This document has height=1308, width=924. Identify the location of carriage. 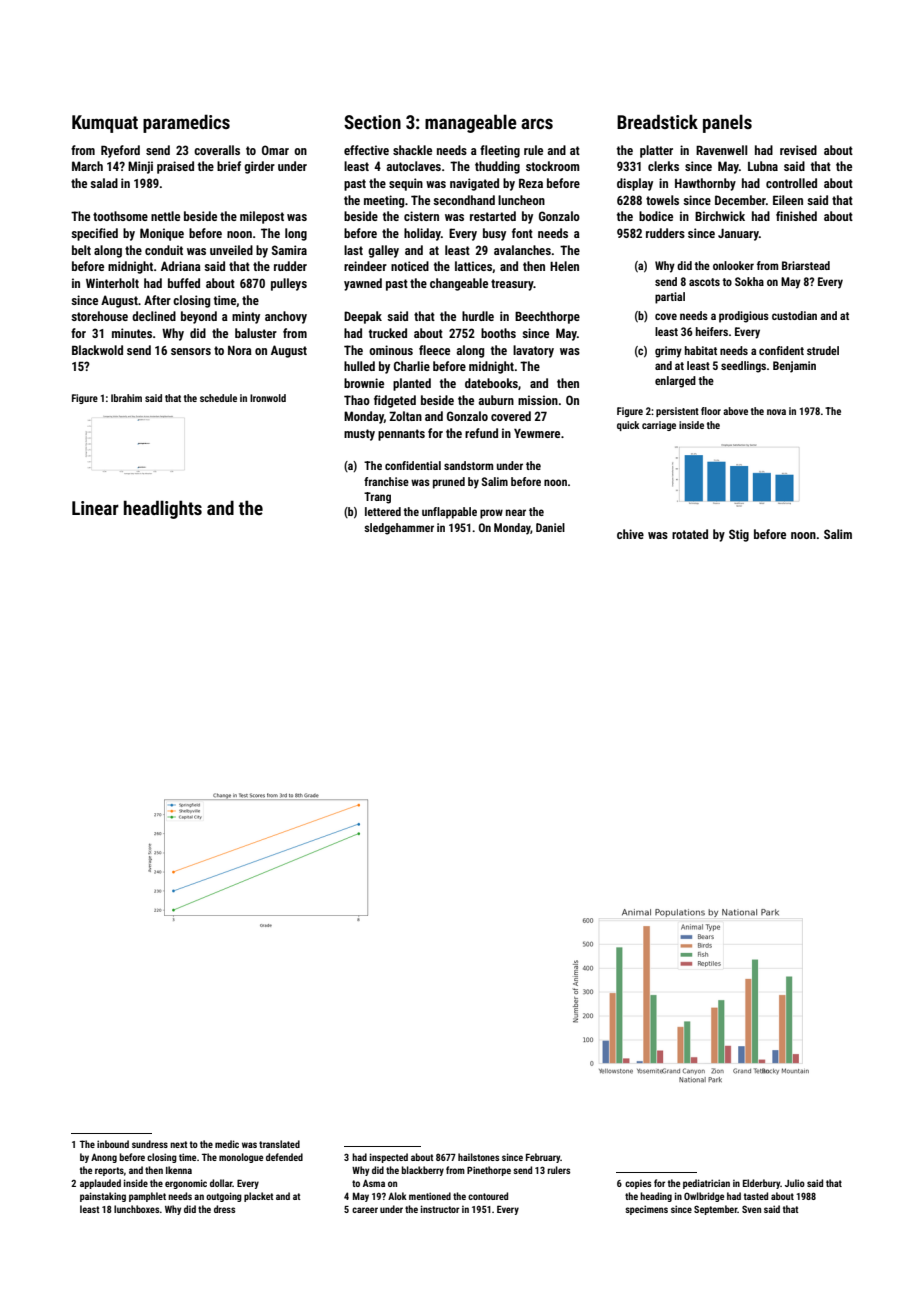
(659, 426).
